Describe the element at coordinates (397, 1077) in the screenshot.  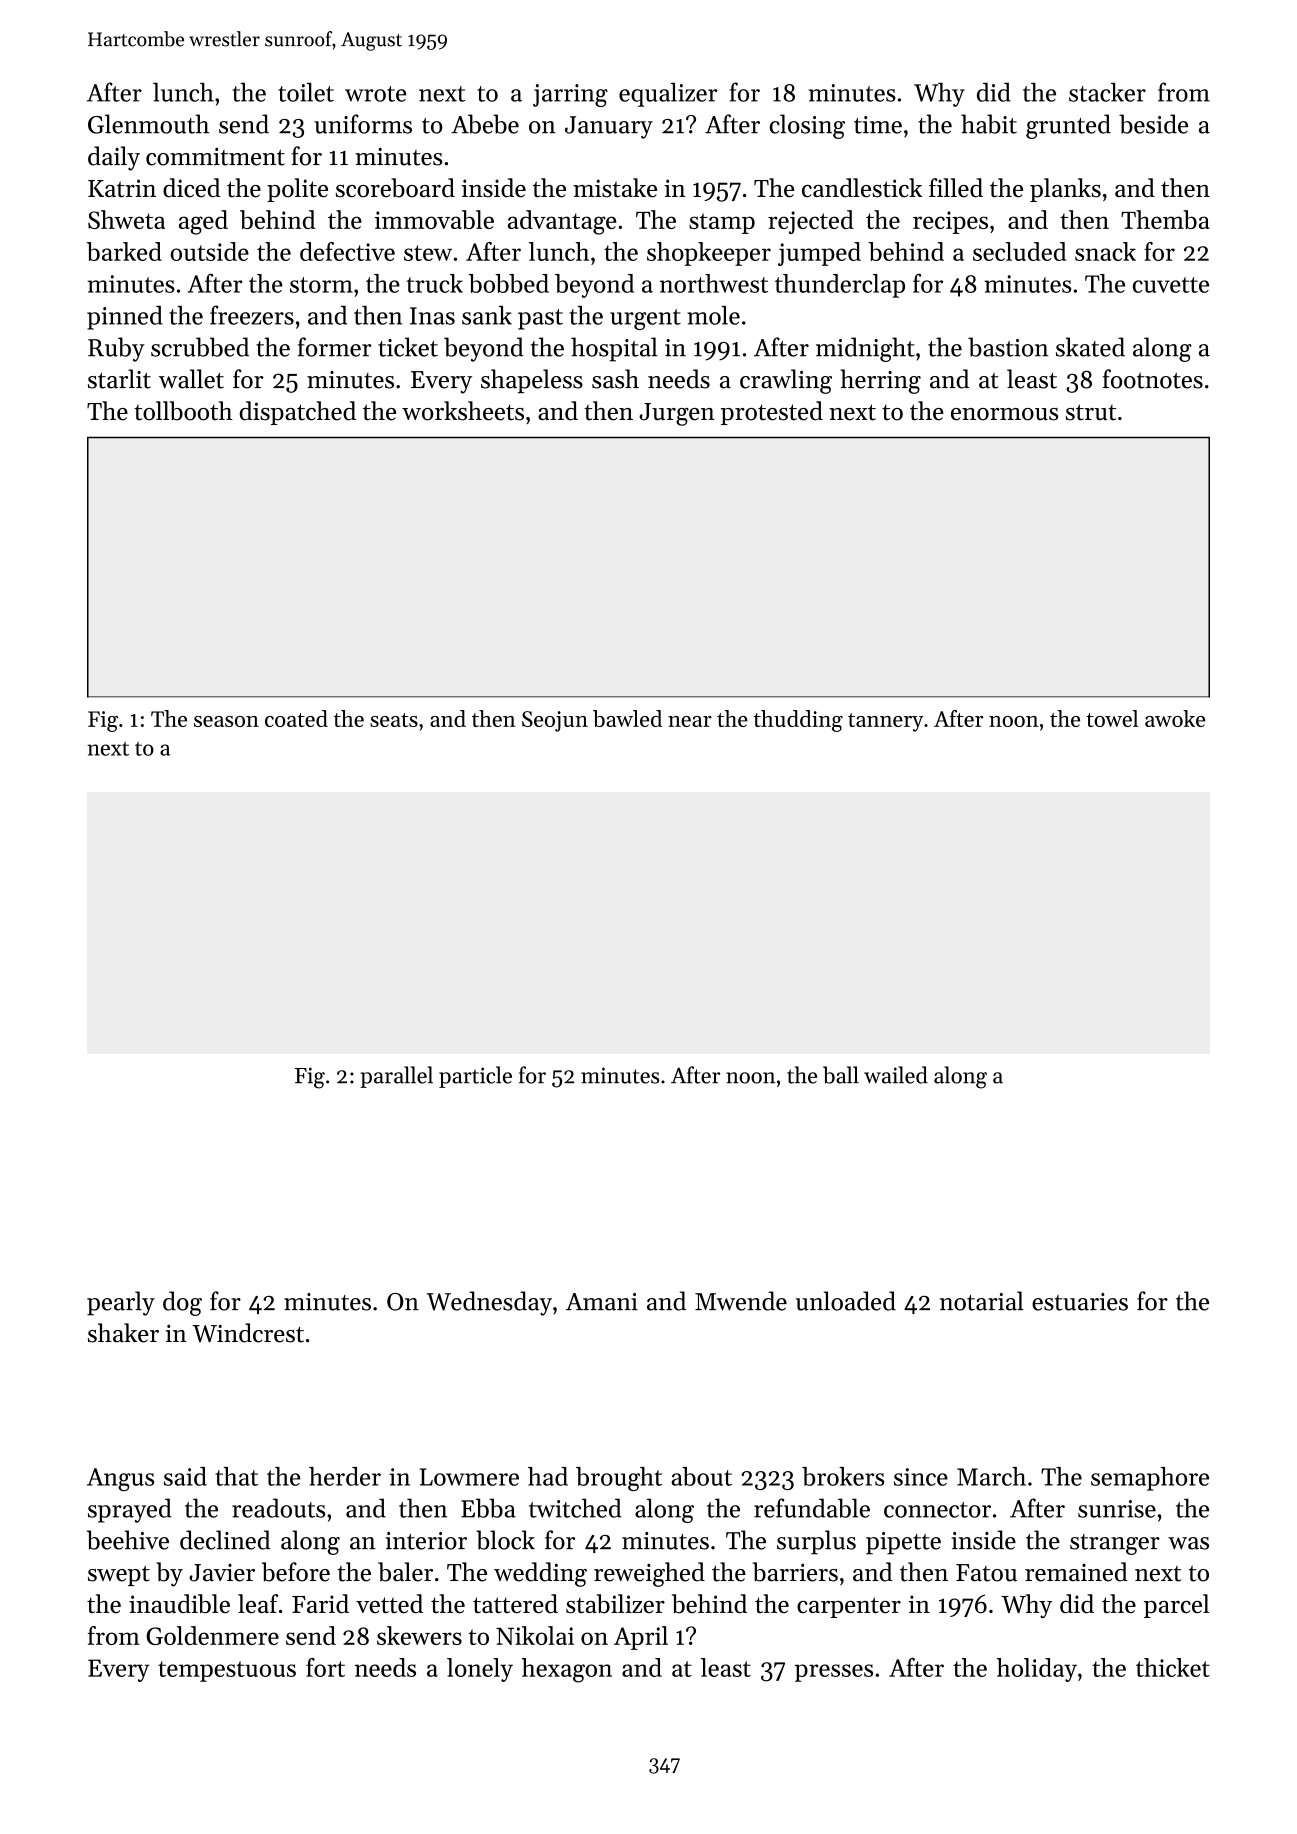
I see `parallel` at that location.
